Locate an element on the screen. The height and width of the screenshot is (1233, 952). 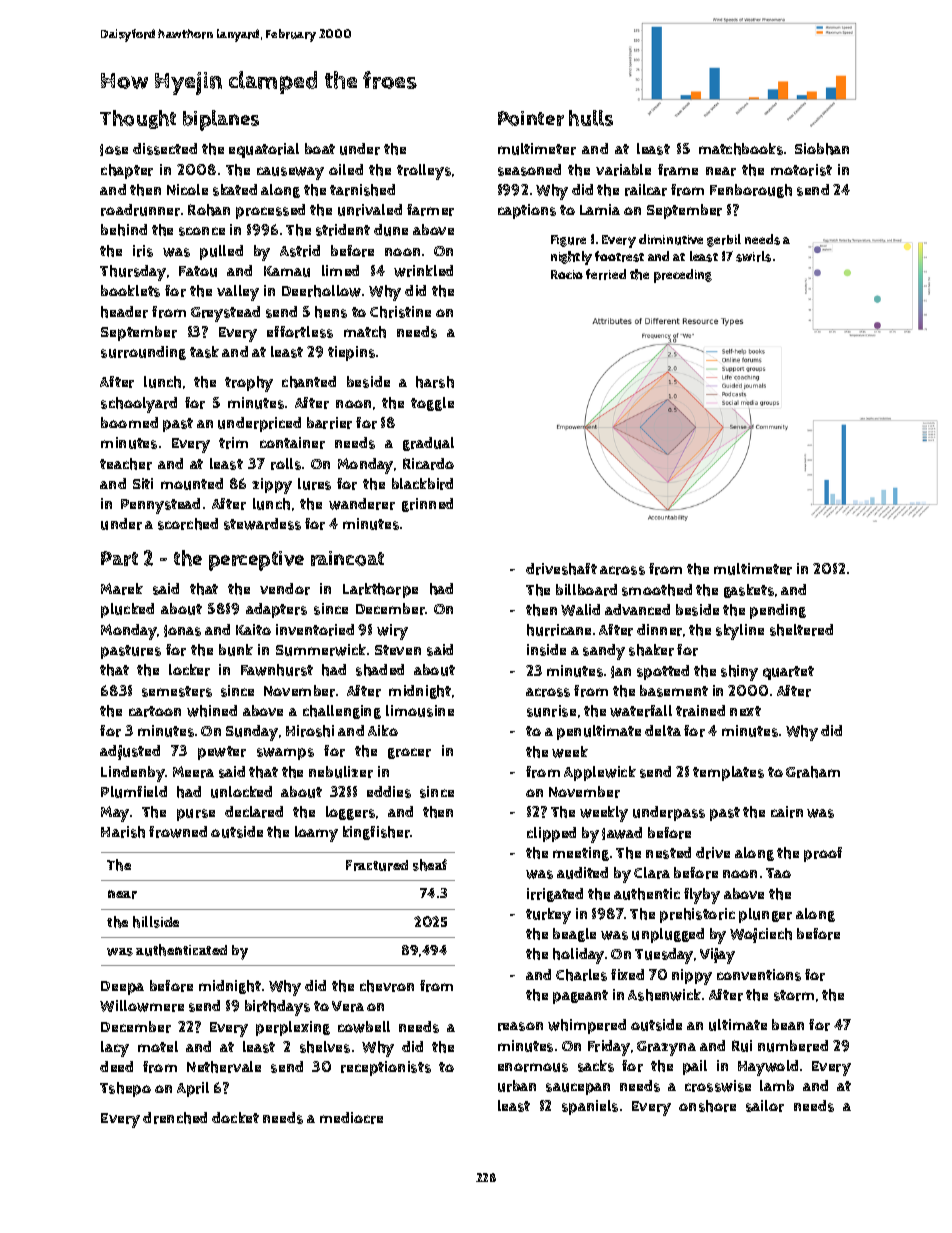
hulls is located at coordinates (591, 118).
